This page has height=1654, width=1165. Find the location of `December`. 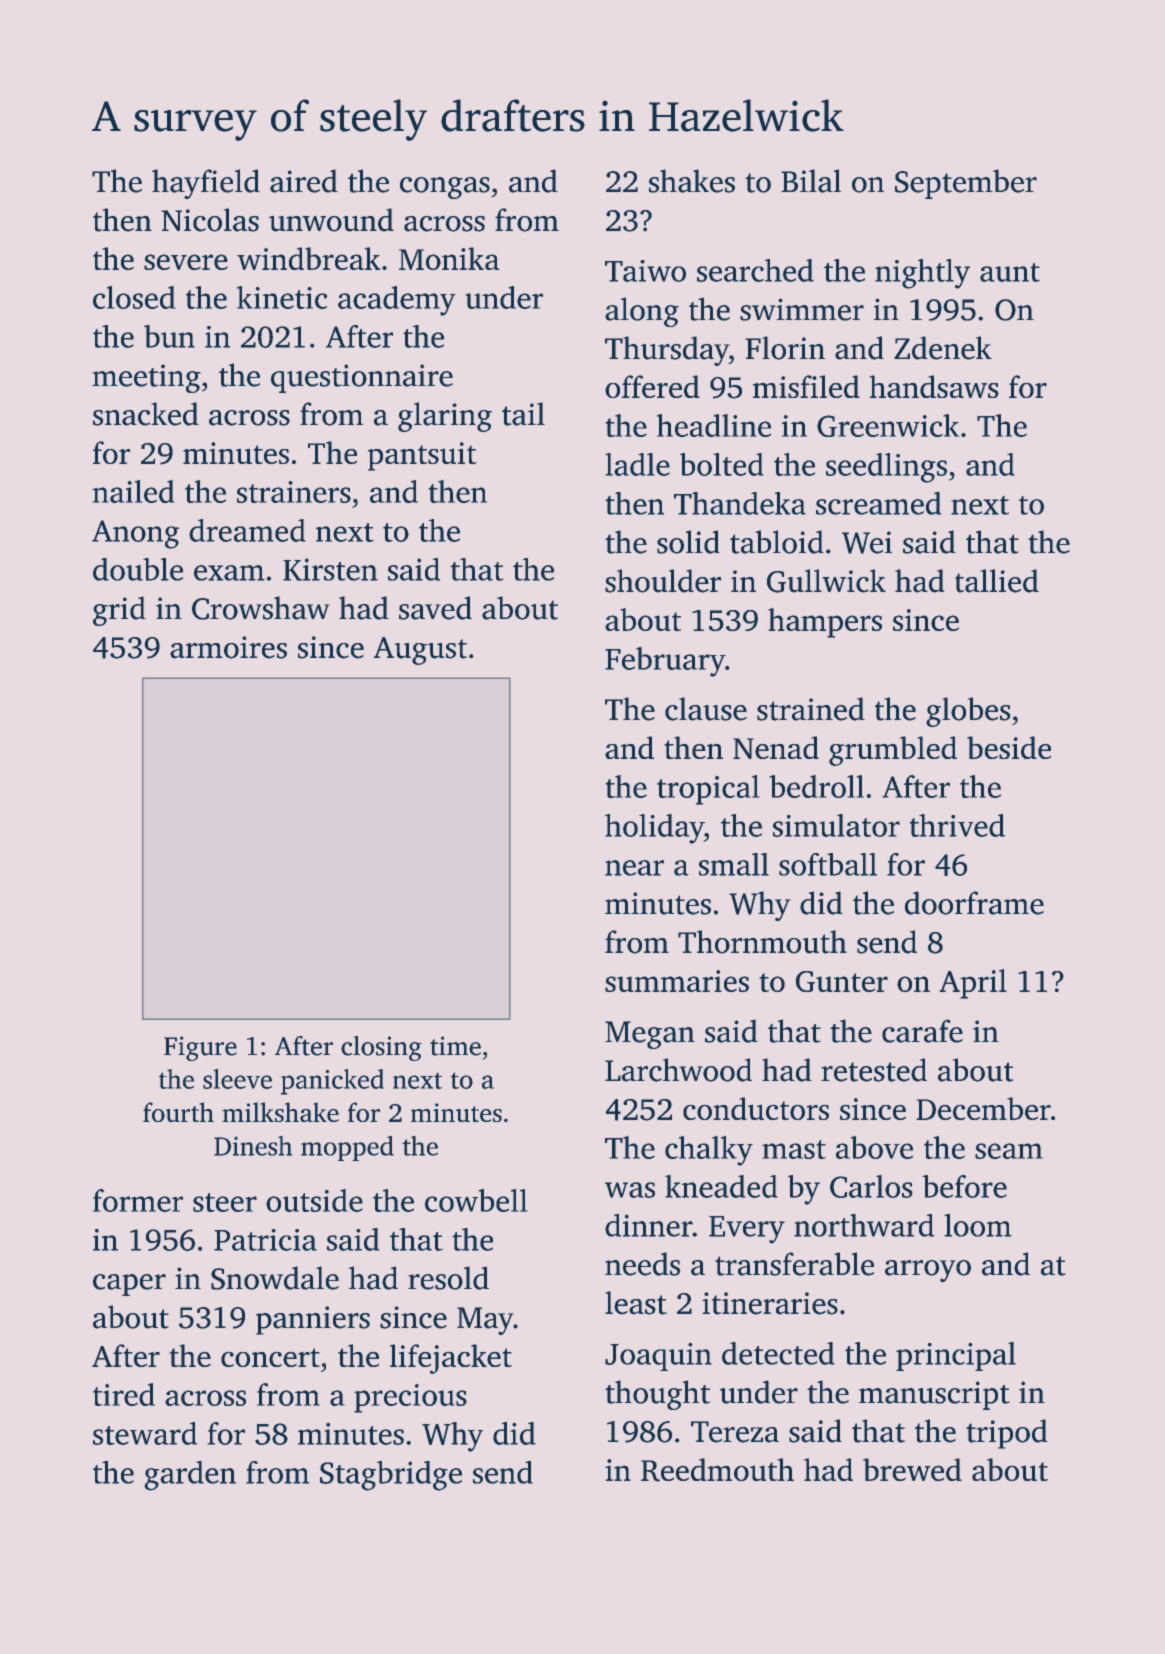

December is located at coordinates (983, 1108).
